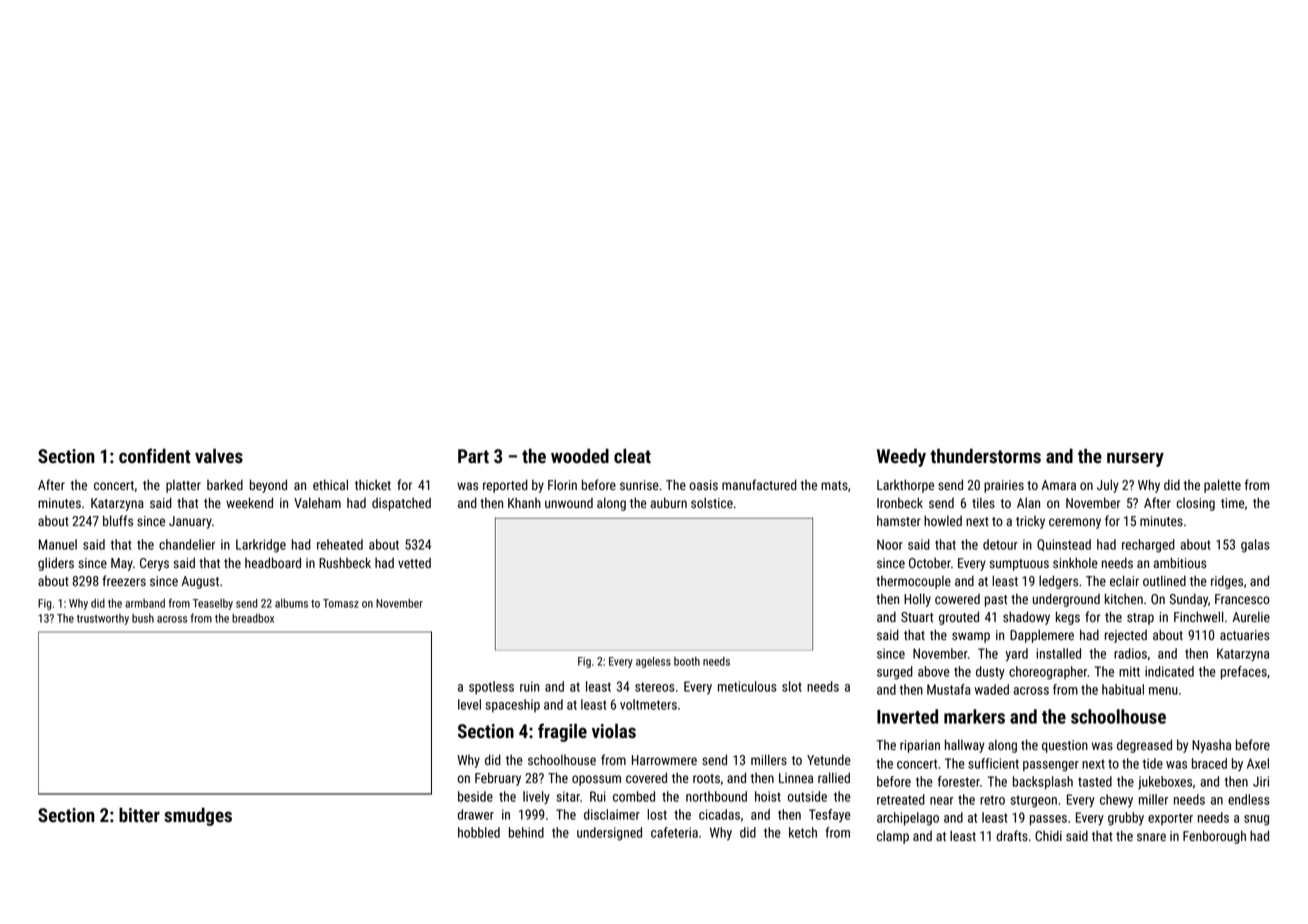 The width and height of the screenshot is (1308, 924). What do you see at coordinates (118, 520) in the screenshot?
I see `bluffs` at bounding box center [118, 520].
